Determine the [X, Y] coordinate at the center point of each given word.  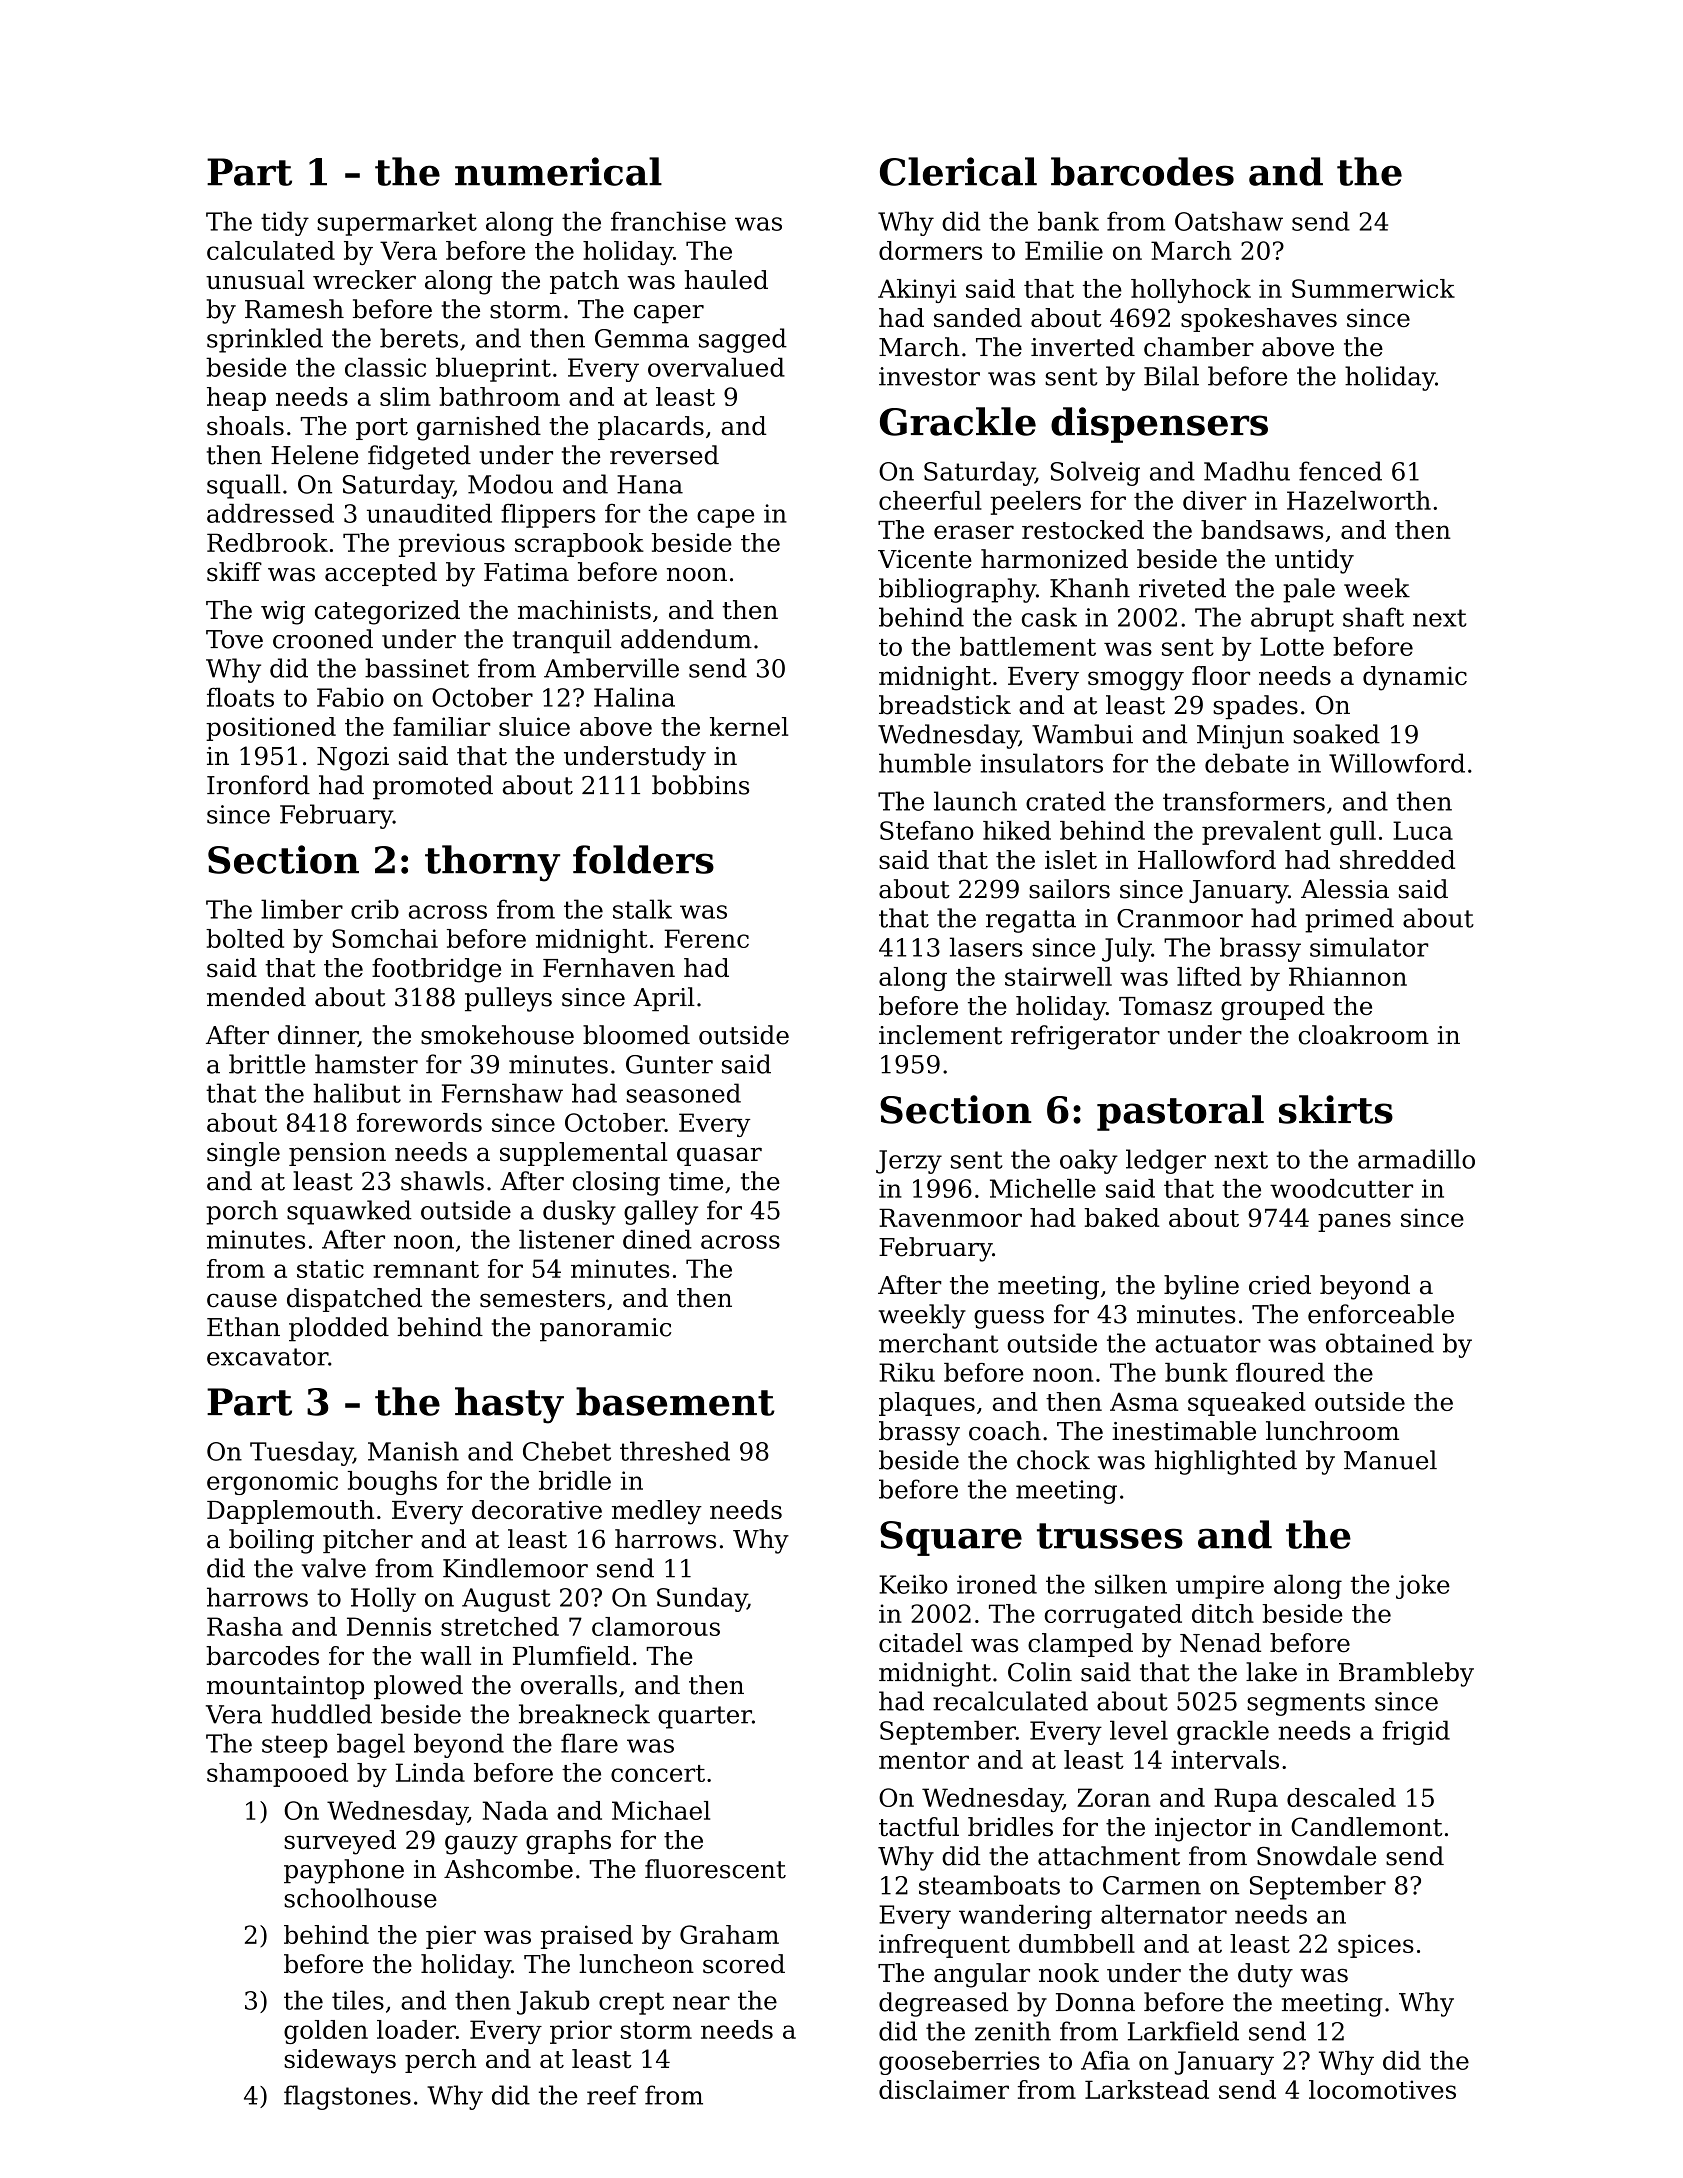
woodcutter [1341, 1188]
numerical [558, 171]
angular [982, 1975]
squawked [349, 1212]
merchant [939, 1343]
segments [1306, 1704]
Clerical [958, 171]
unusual [255, 280]
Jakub [553, 2002]
